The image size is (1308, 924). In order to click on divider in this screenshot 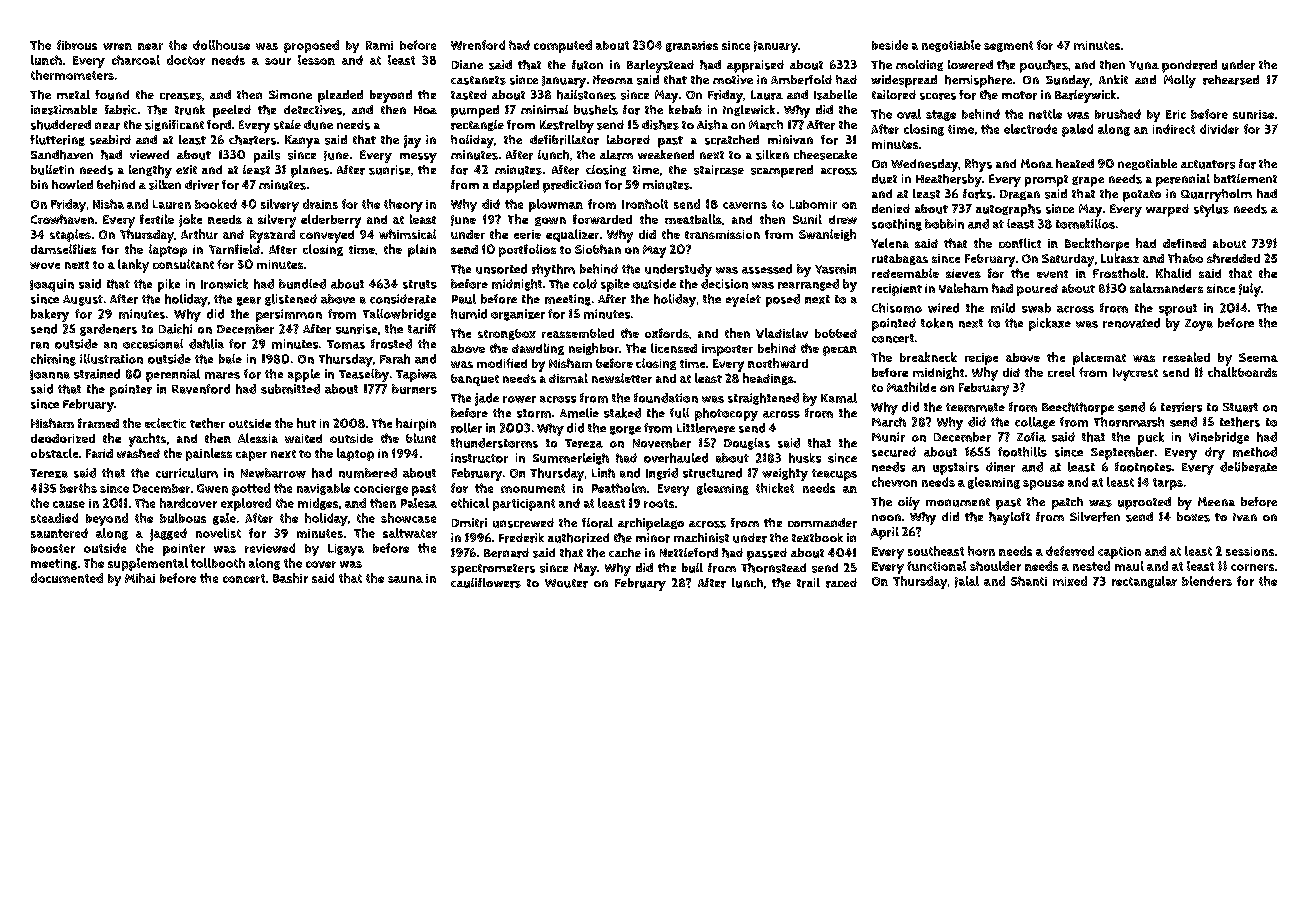, I will do `click(1219, 129)`.
